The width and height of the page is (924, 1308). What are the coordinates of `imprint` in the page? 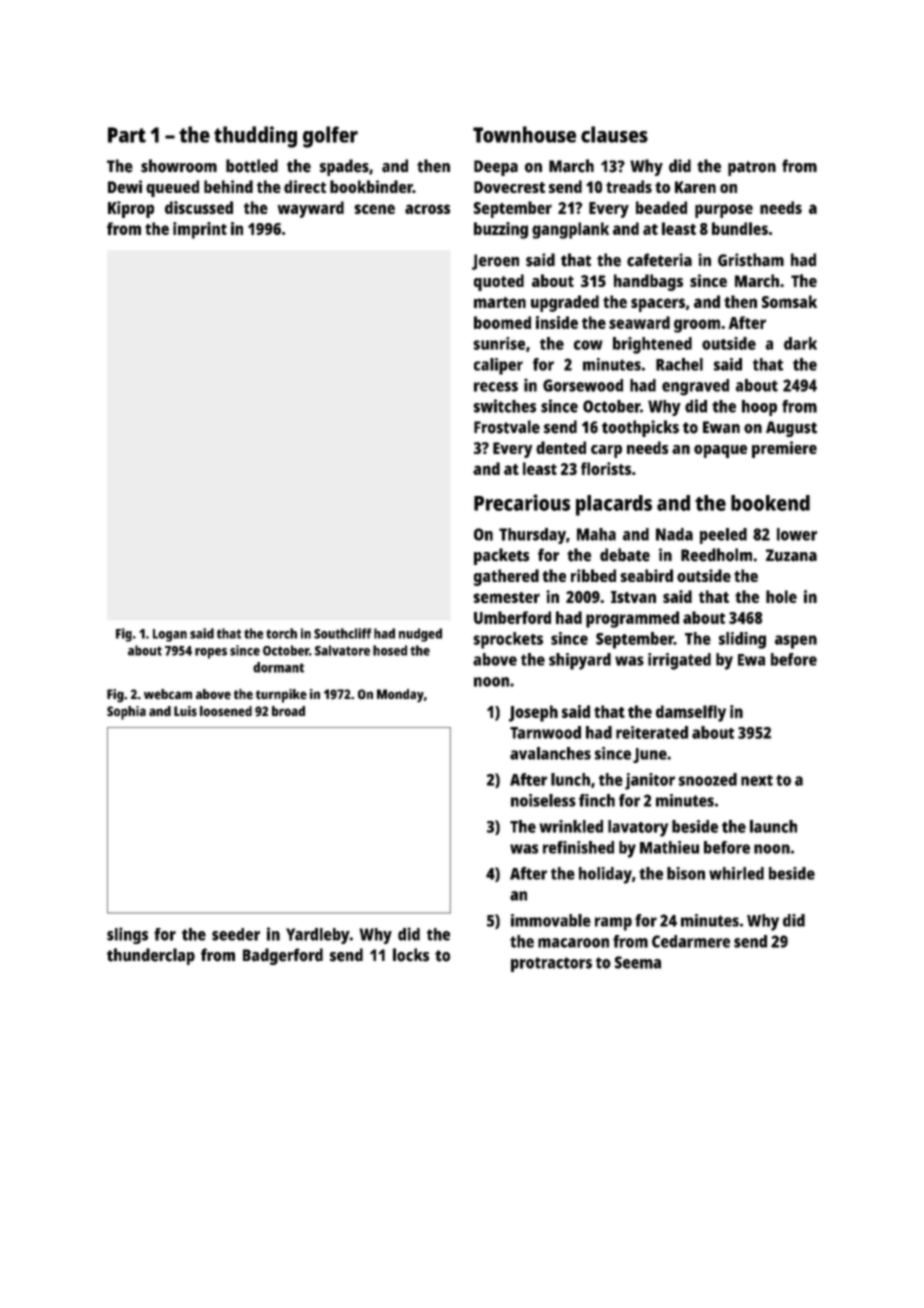 It's located at (200, 230).
